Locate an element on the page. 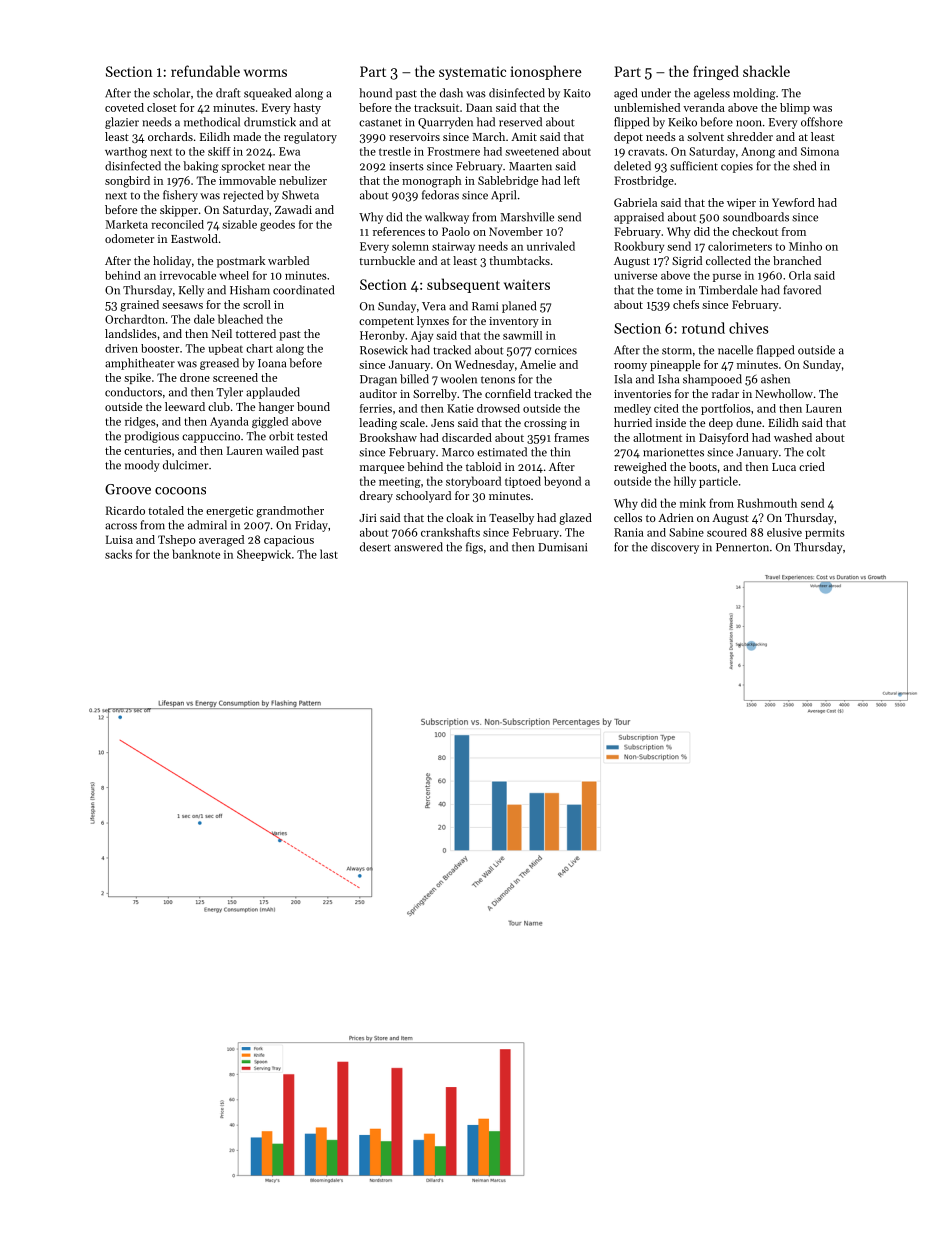 This image has width=952, height=1233. refundable is located at coordinates (205, 71).
